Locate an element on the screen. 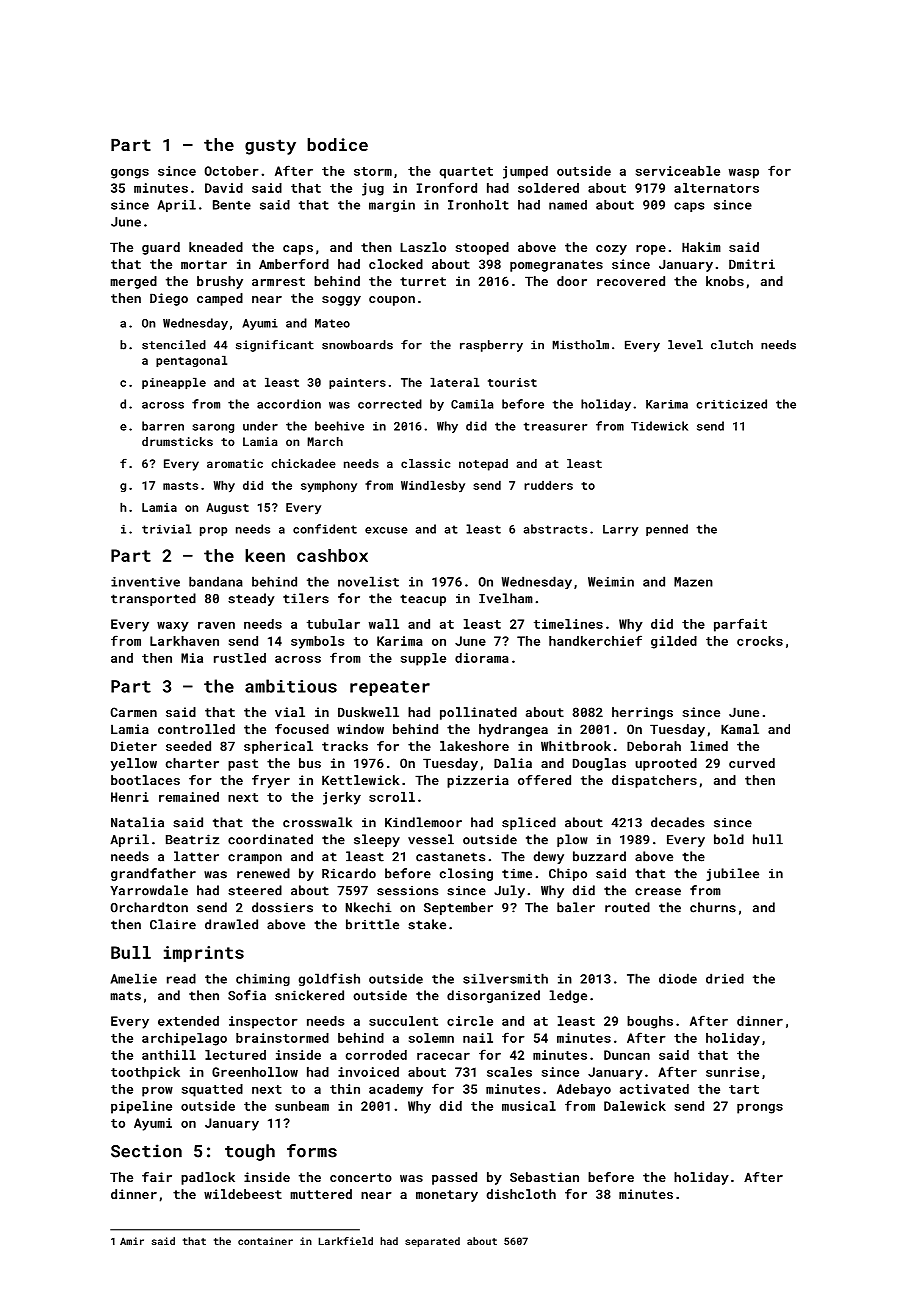 The height and width of the screenshot is (1316, 908). quartet is located at coordinates (466, 173).
